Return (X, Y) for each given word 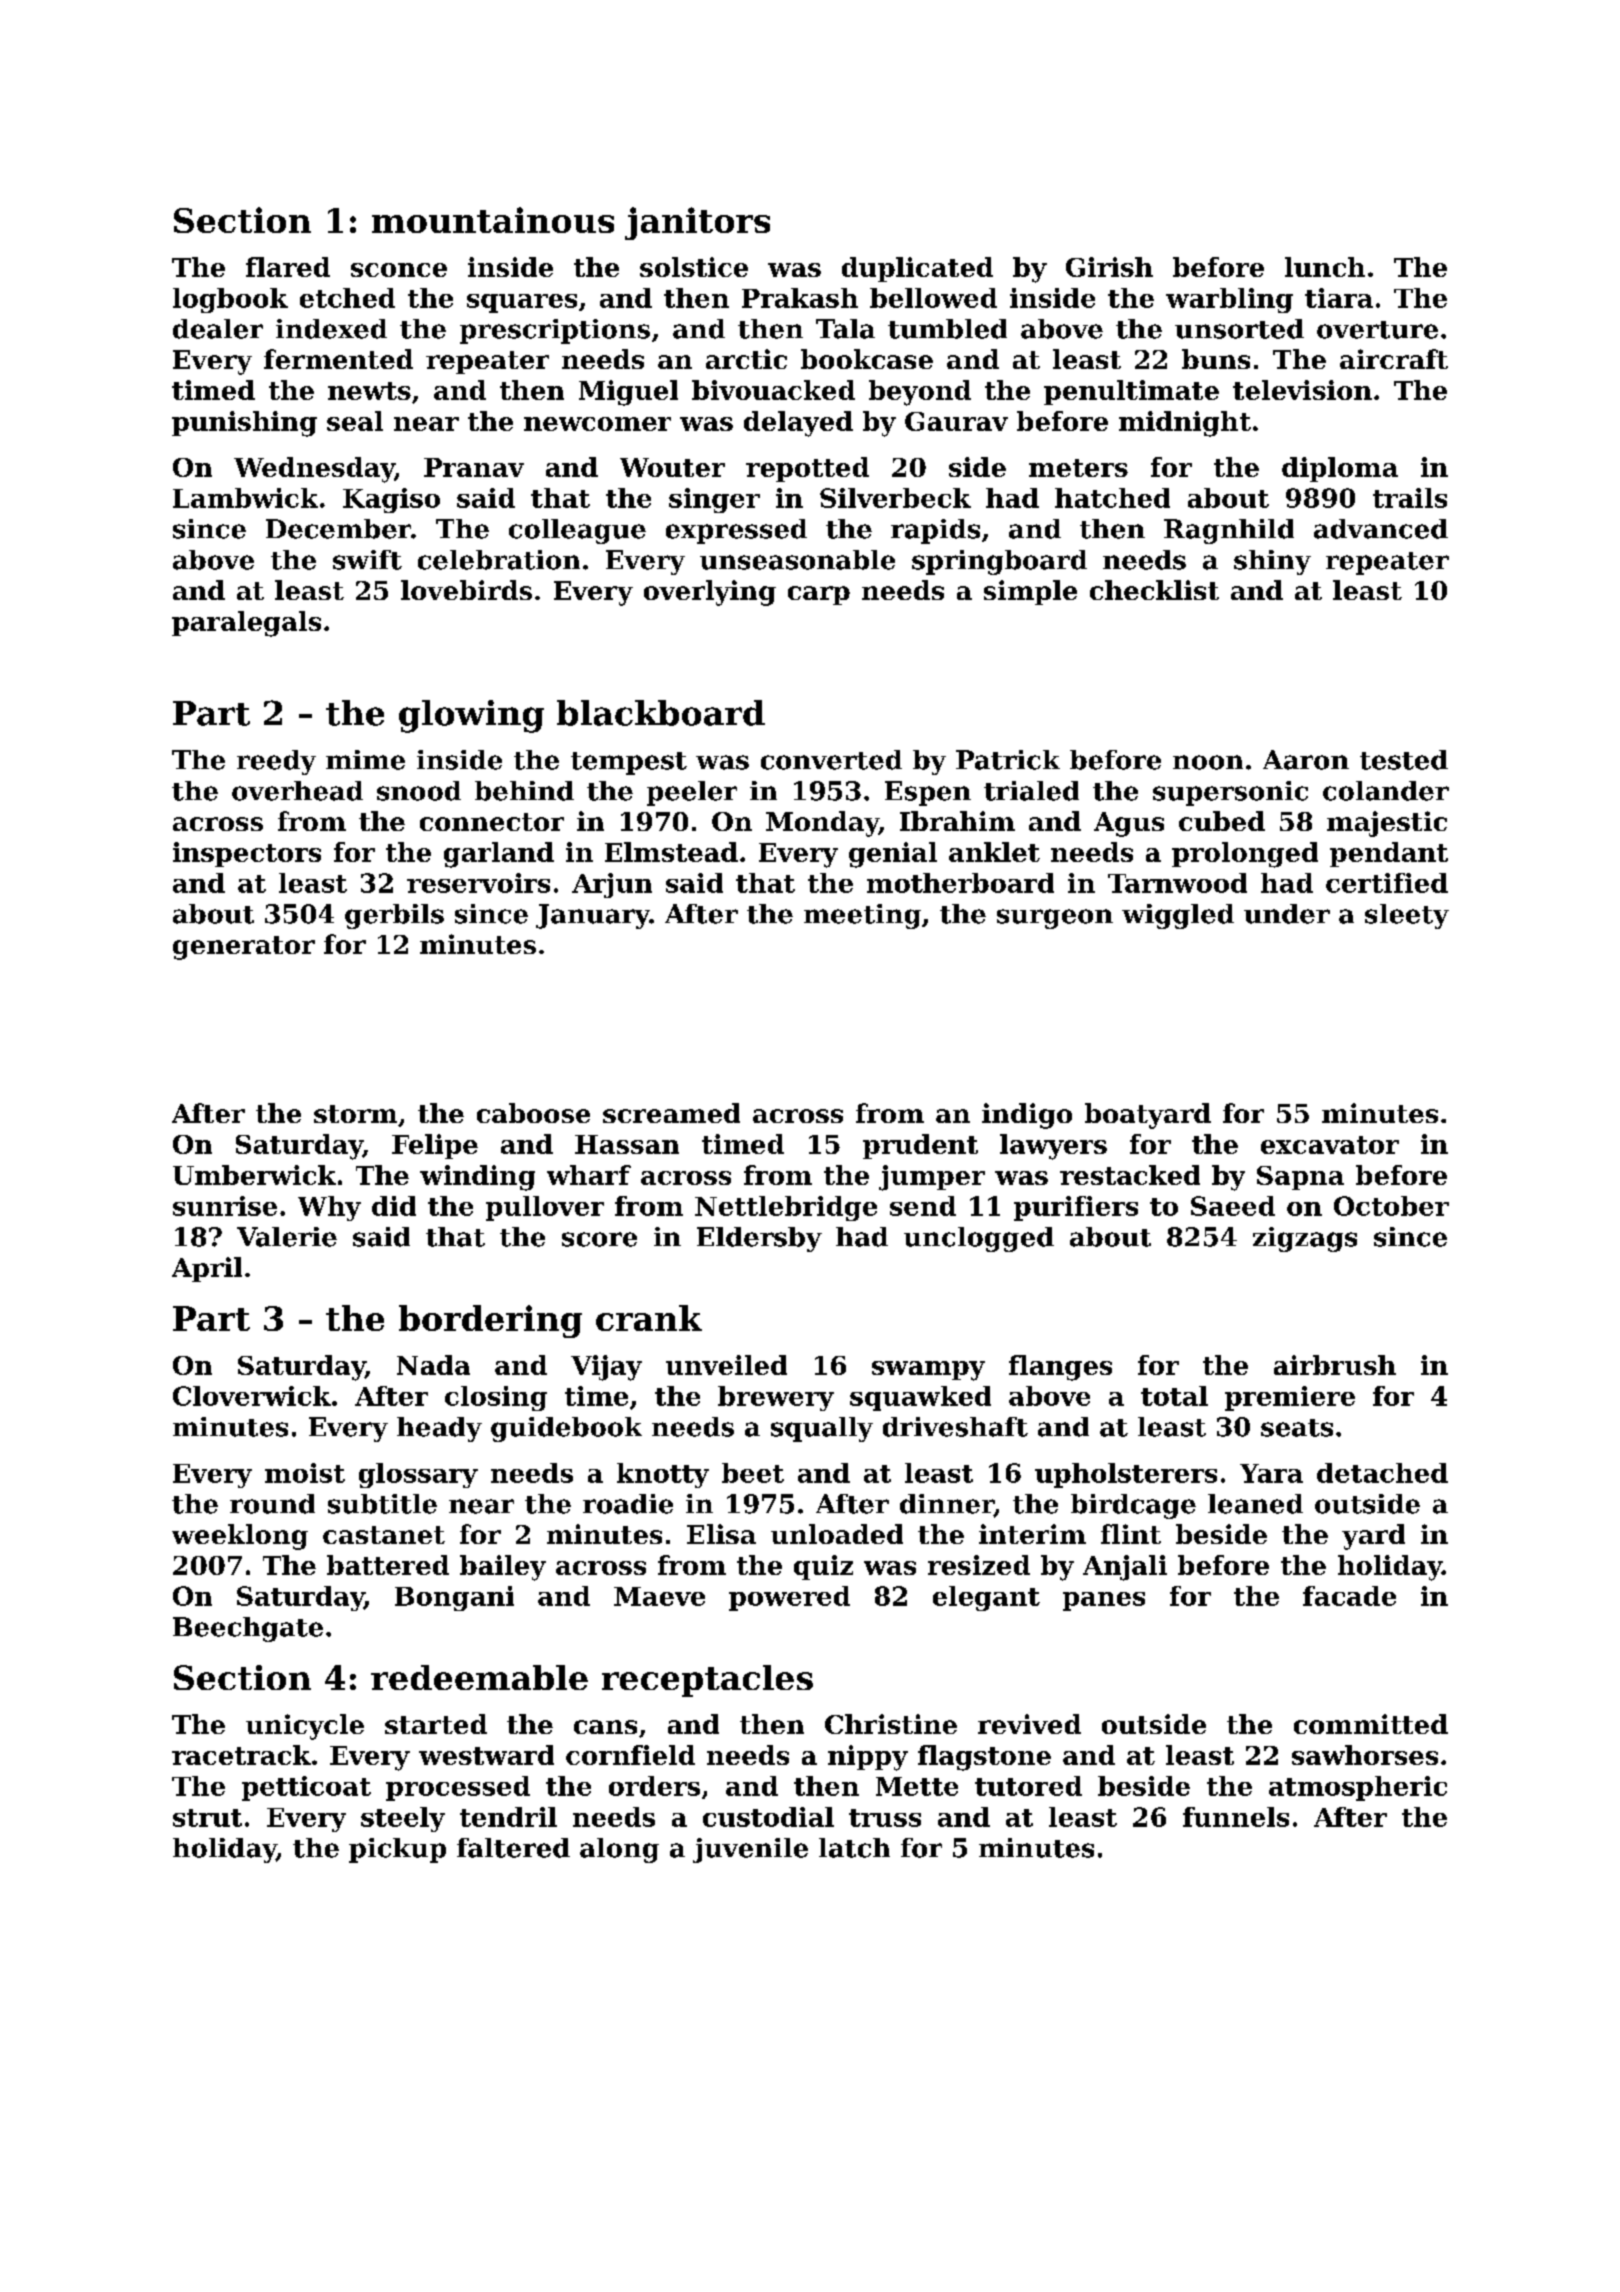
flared (288, 267)
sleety (1407, 916)
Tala (845, 329)
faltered (513, 1848)
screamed (671, 1113)
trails (1410, 498)
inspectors (247, 854)
